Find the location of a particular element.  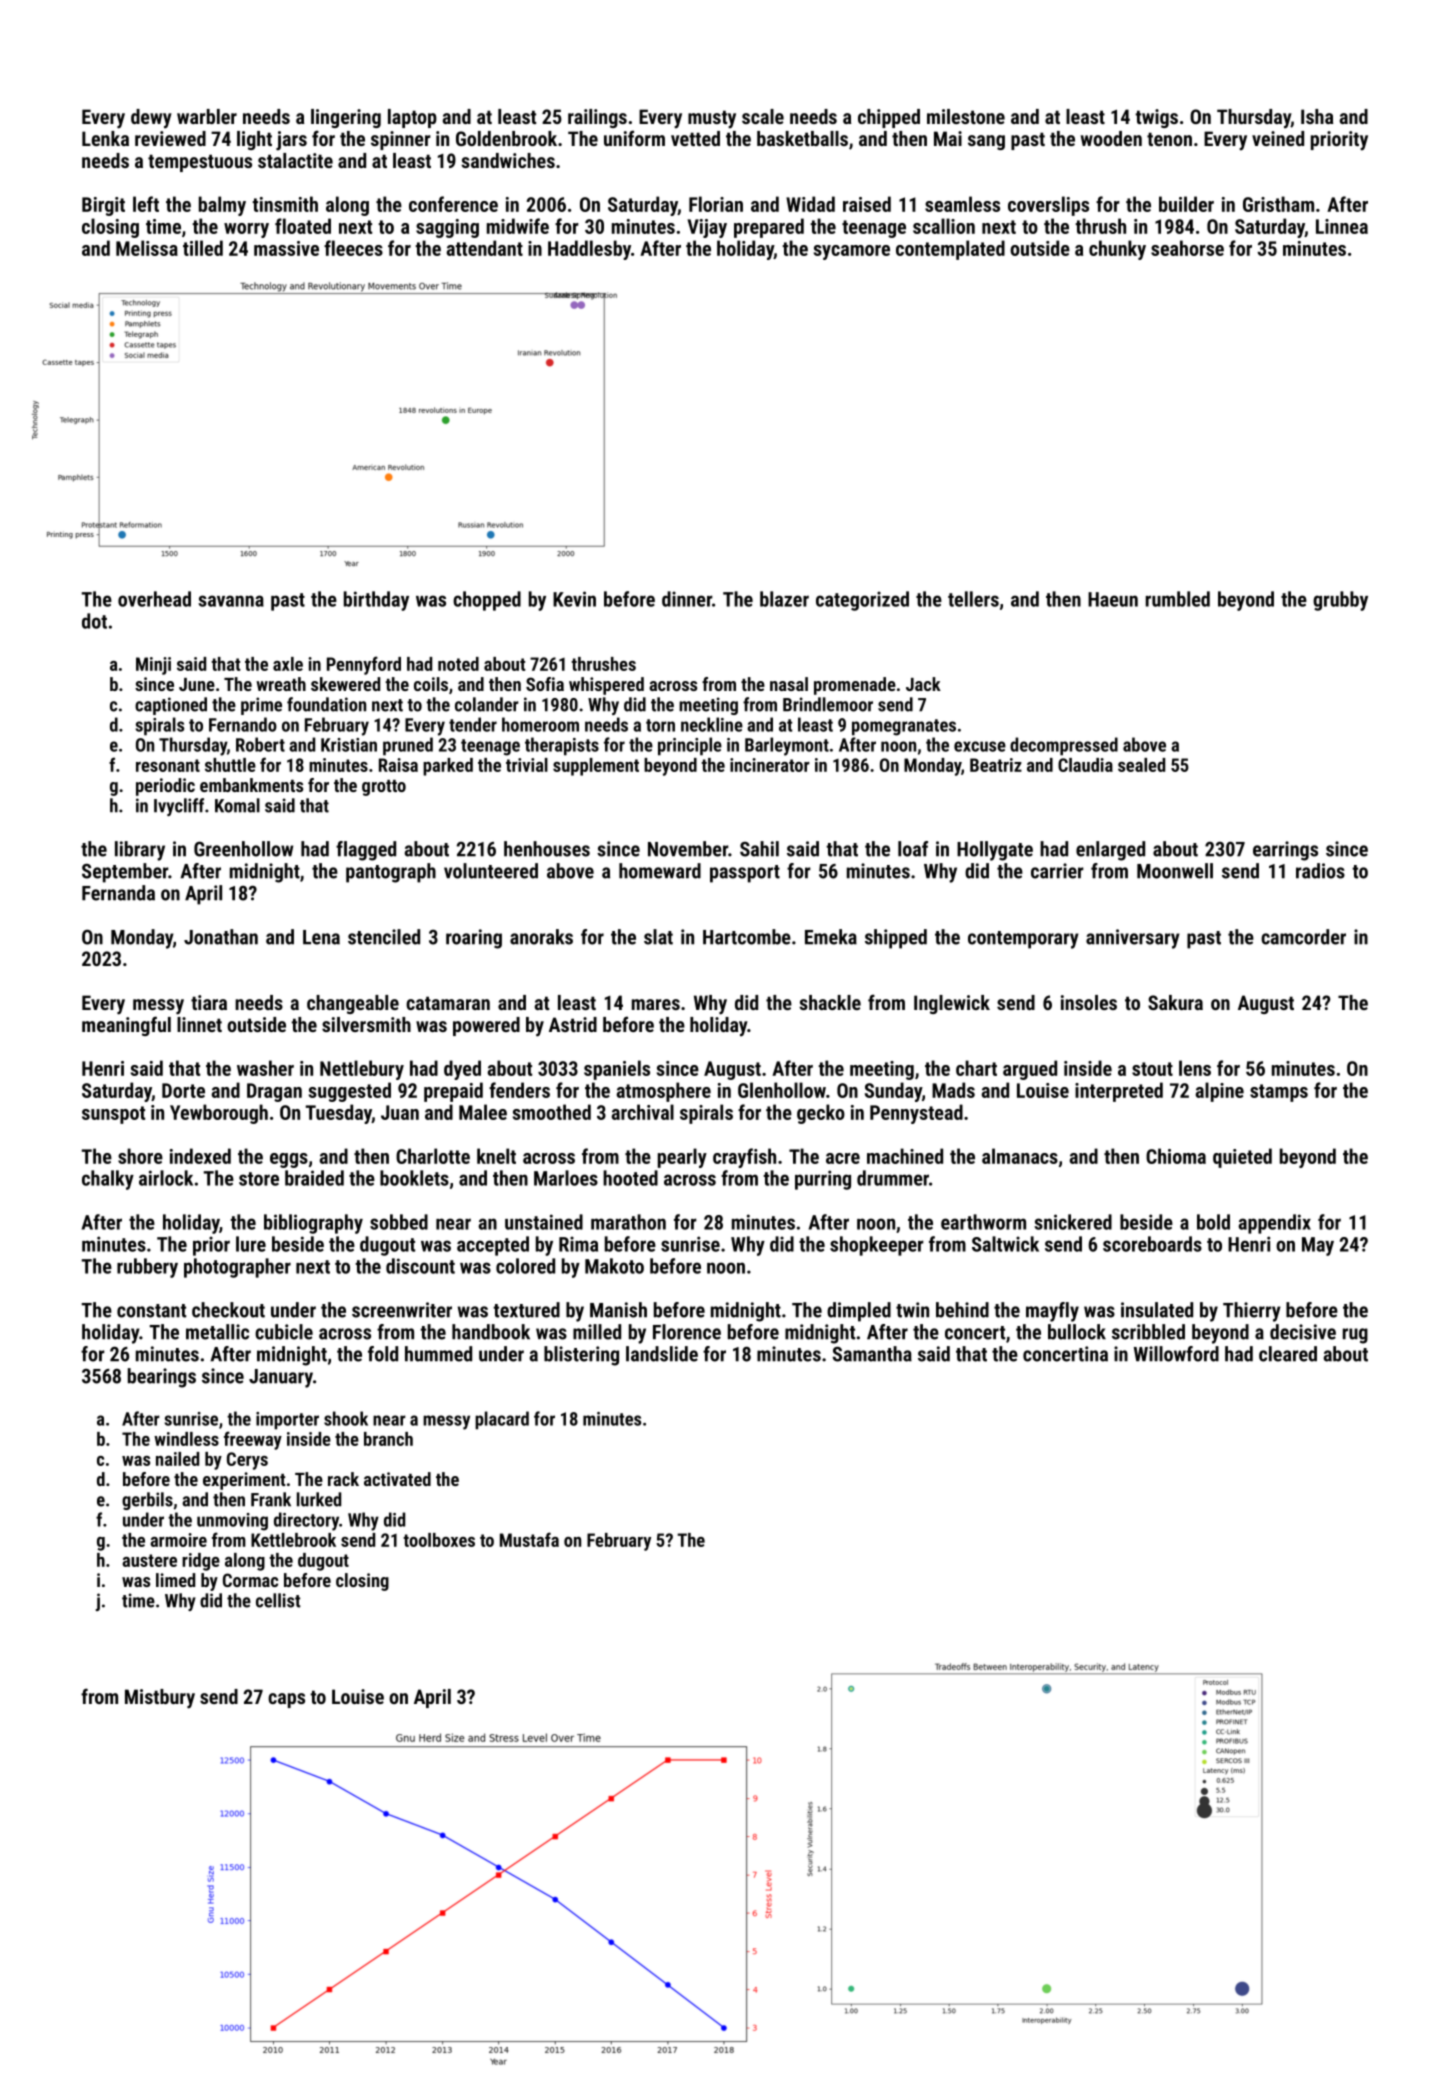

Mistbury is located at coordinates (160, 1699).
